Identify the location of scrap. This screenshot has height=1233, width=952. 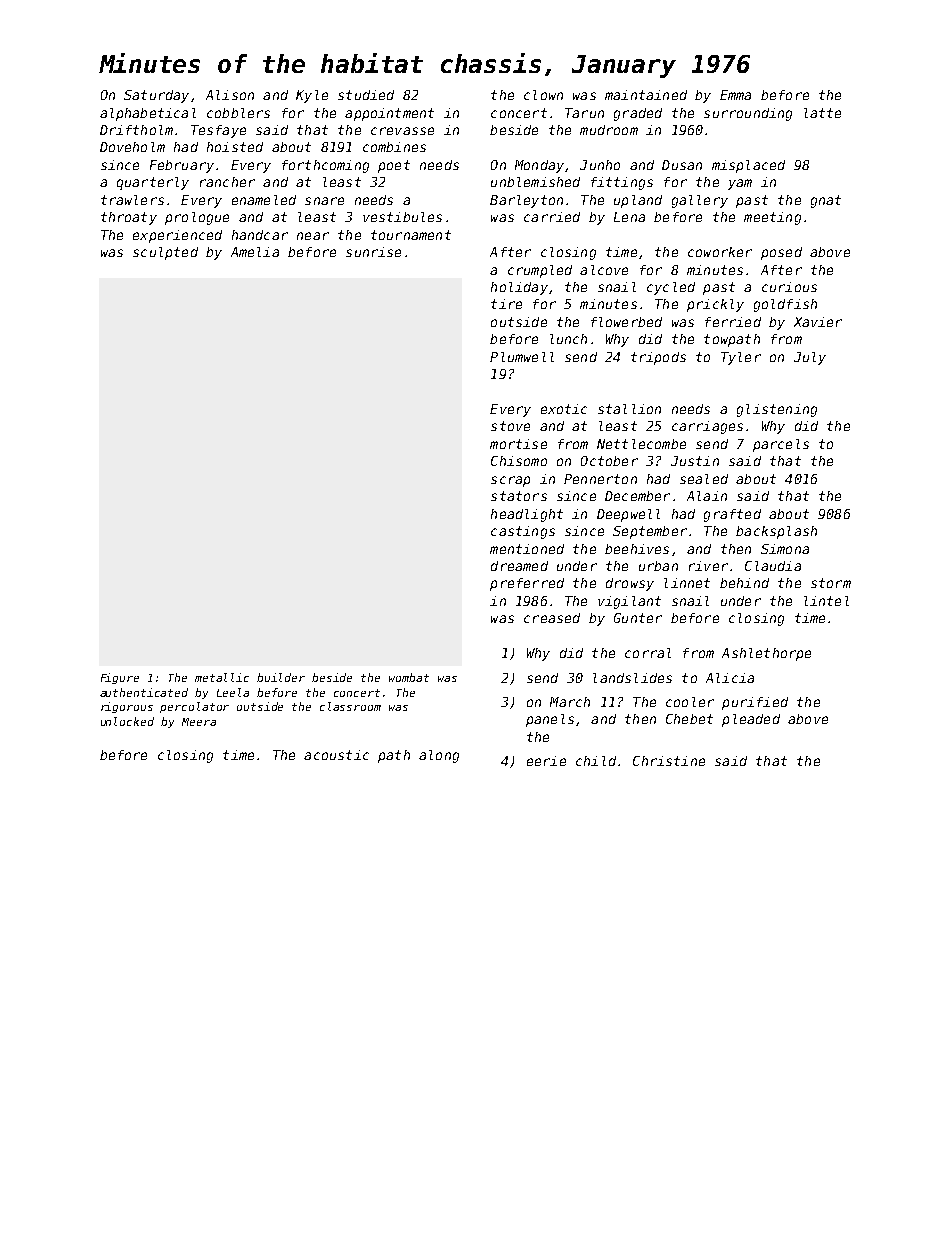
(510, 481).
